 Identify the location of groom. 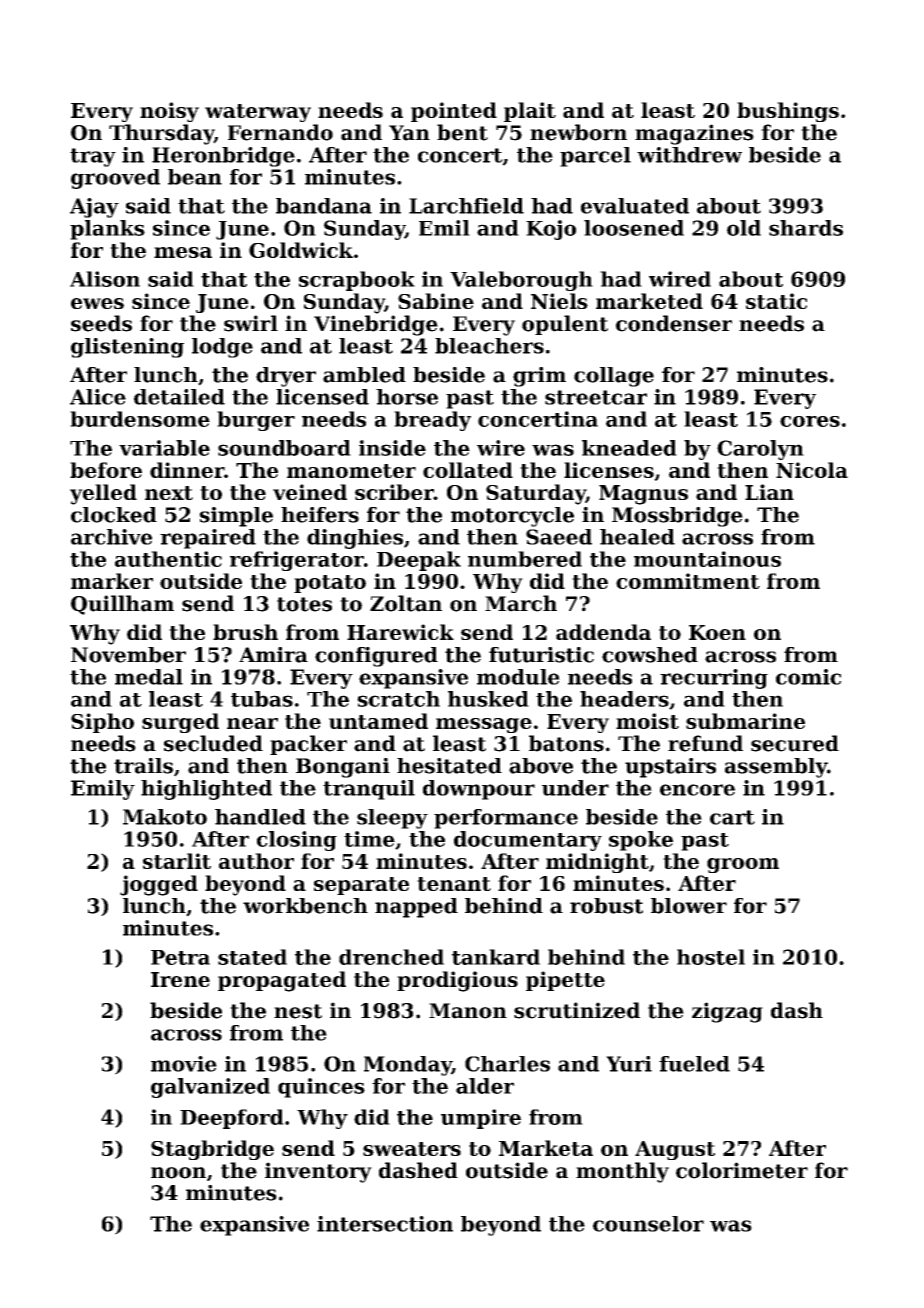
(743, 865).
